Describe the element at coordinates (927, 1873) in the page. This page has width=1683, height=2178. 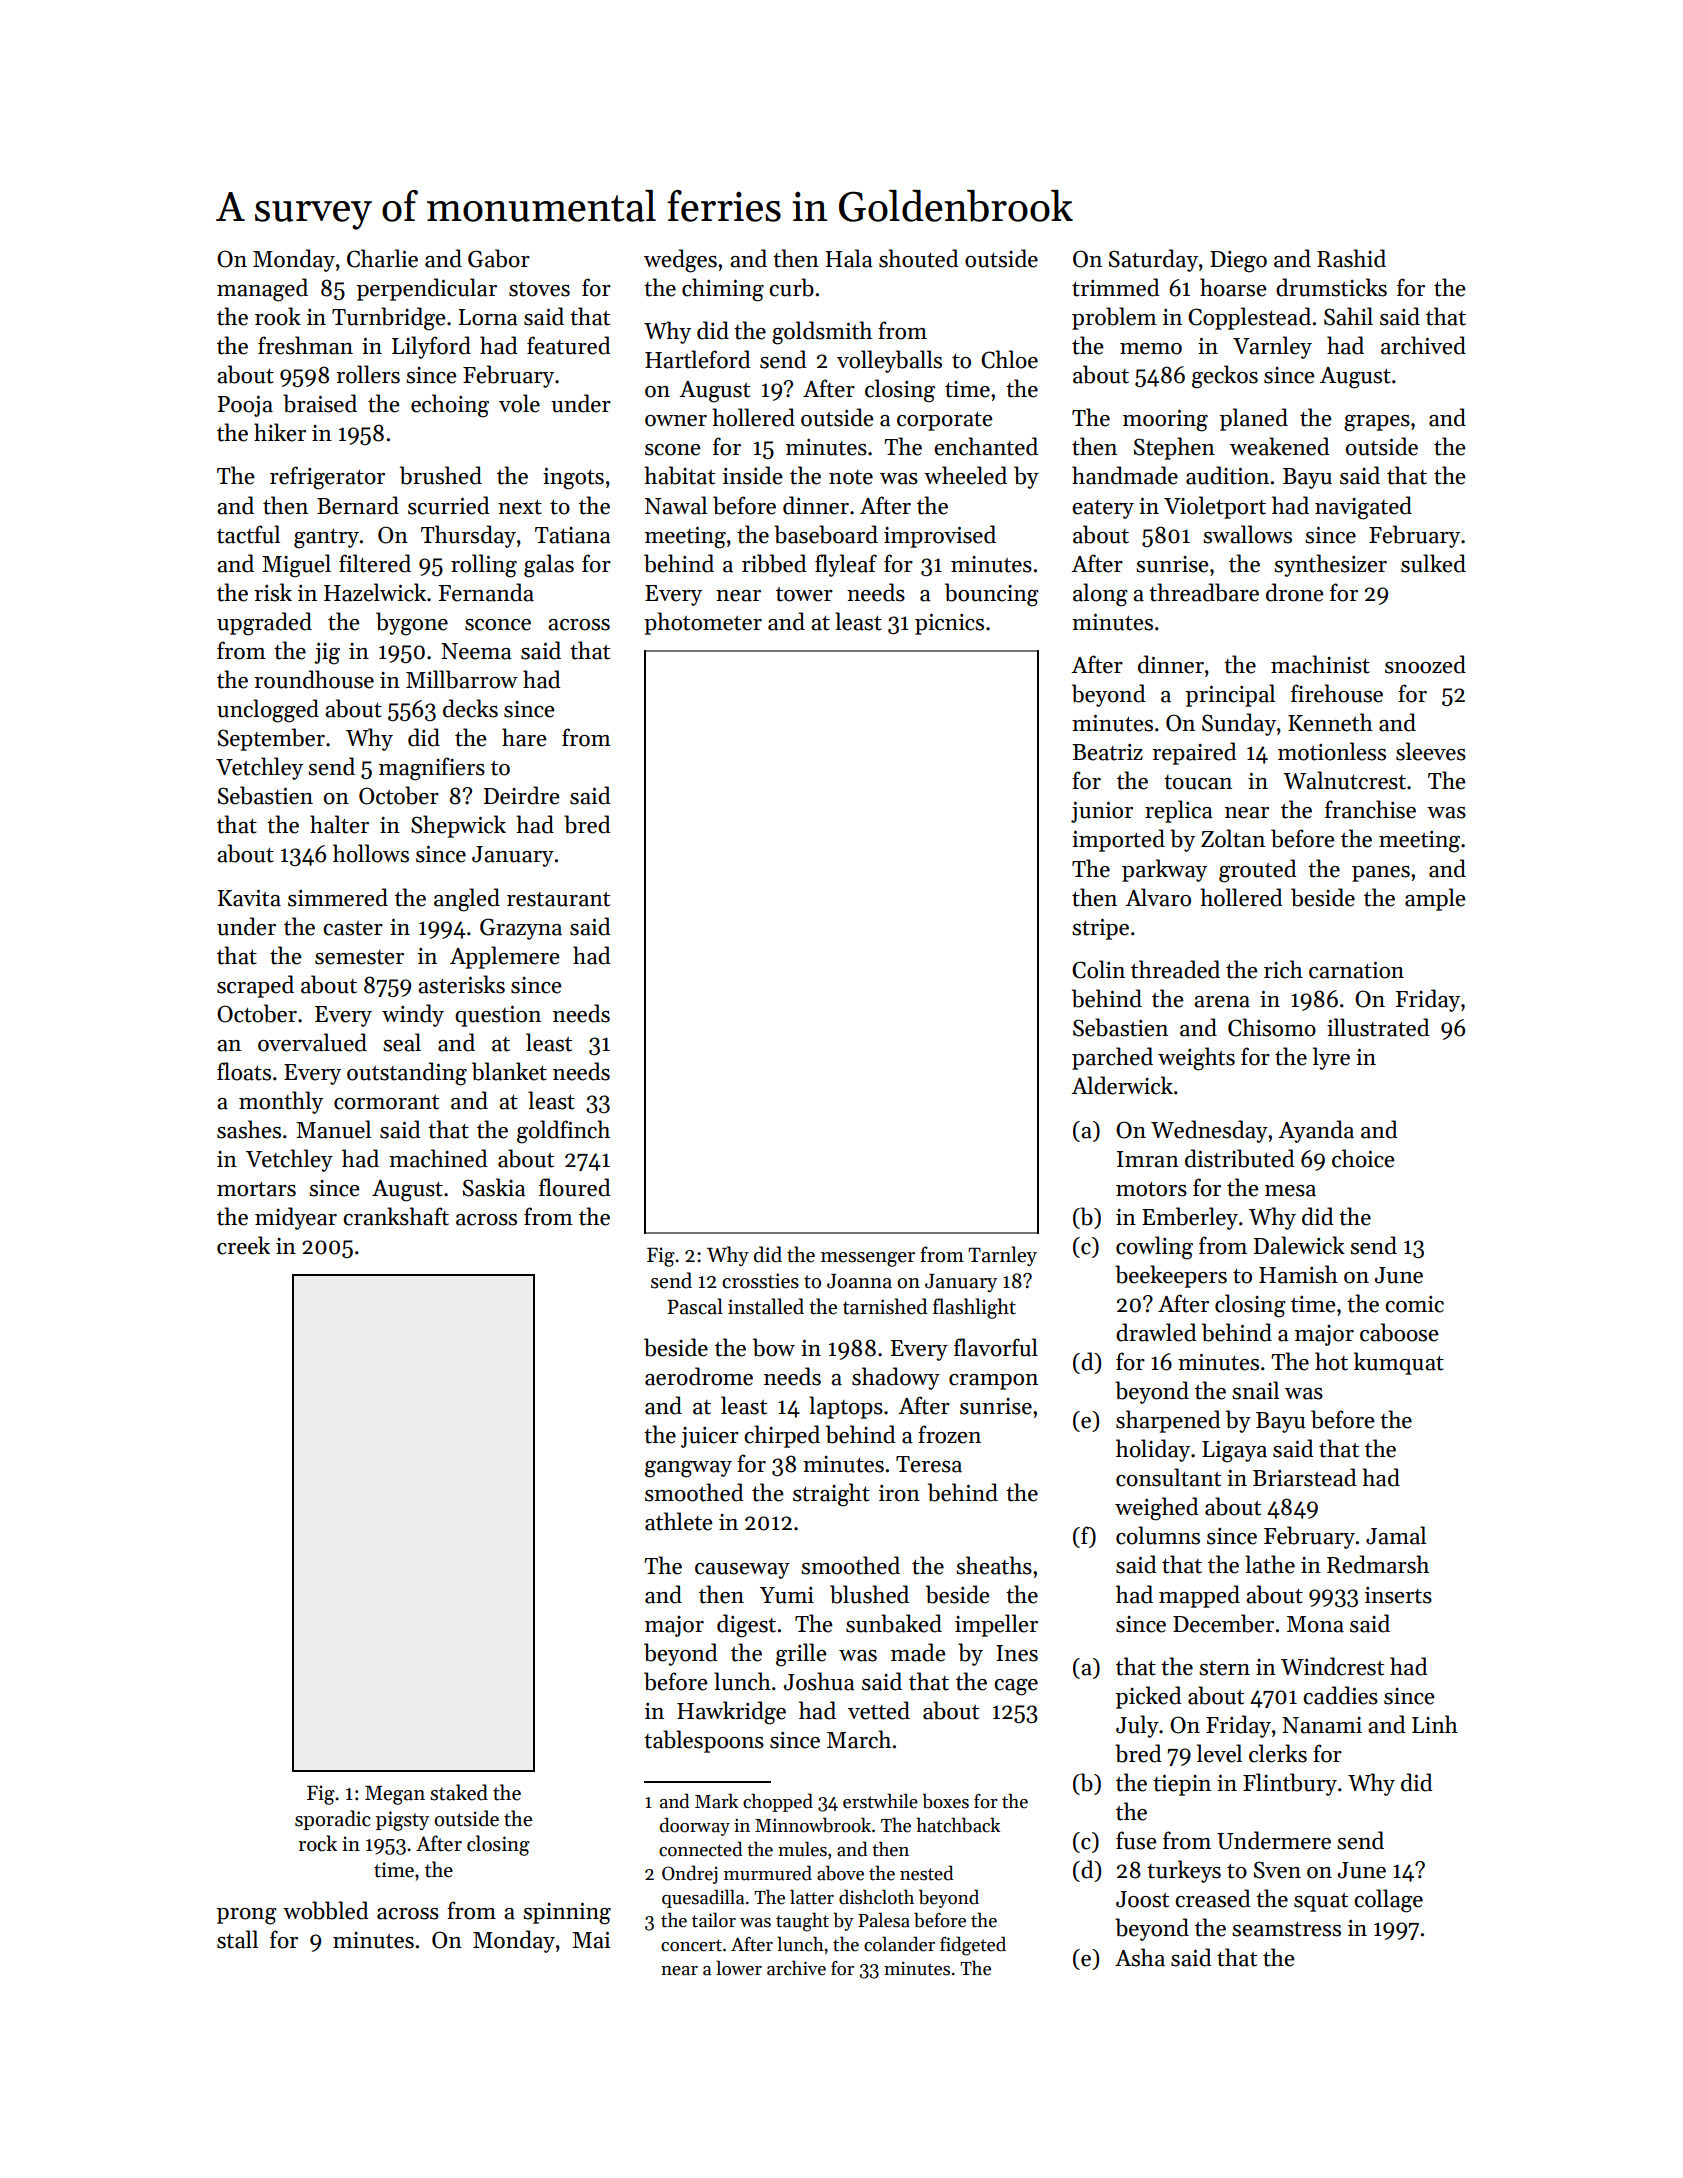
I see `nested` at that location.
